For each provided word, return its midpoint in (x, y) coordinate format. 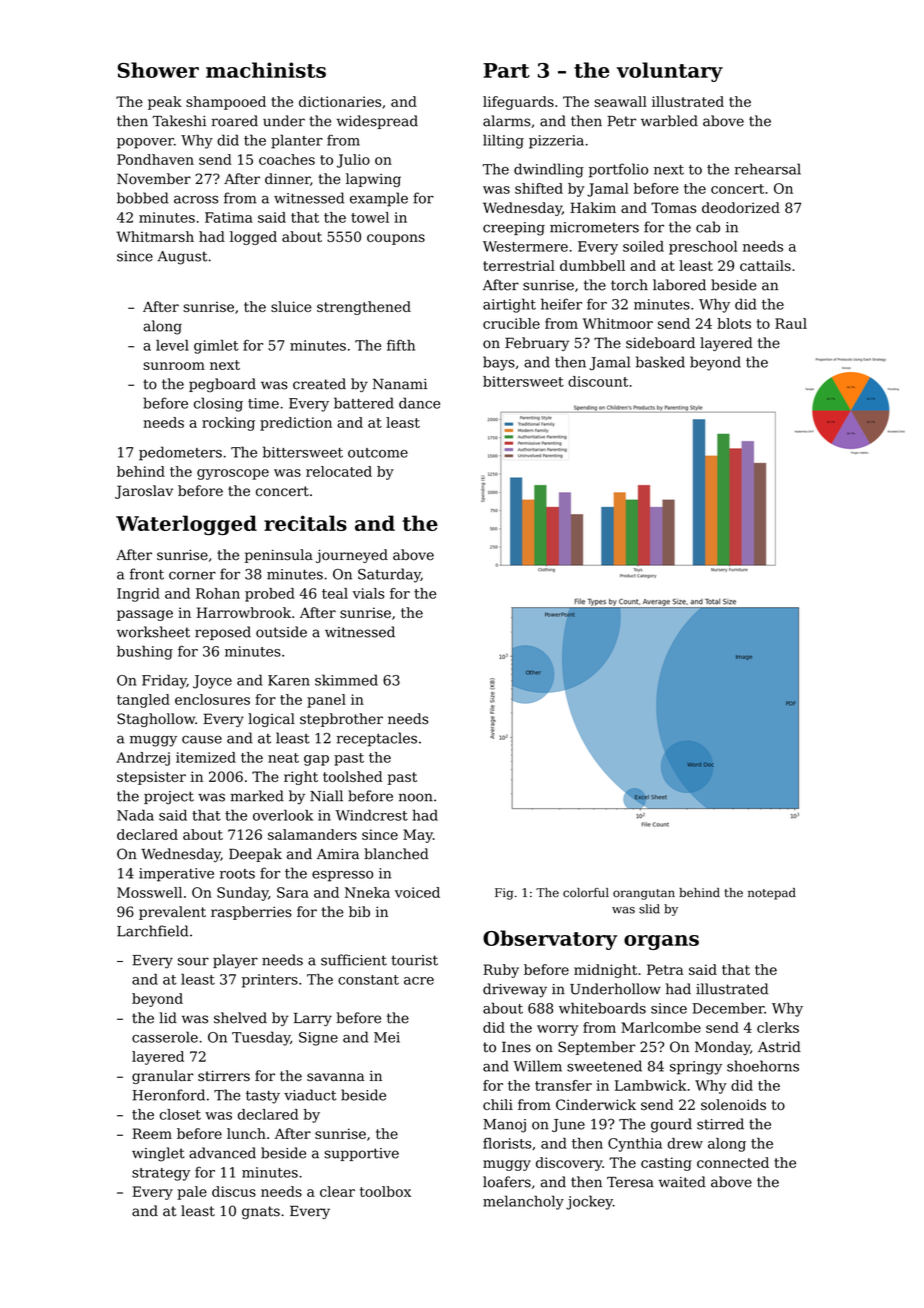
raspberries (251, 913)
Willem (537, 1066)
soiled (643, 246)
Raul (791, 323)
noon (416, 797)
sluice (291, 306)
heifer (561, 304)
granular (163, 1077)
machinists (266, 70)
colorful (586, 893)
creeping (514, 229)
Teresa (630, 1182)
